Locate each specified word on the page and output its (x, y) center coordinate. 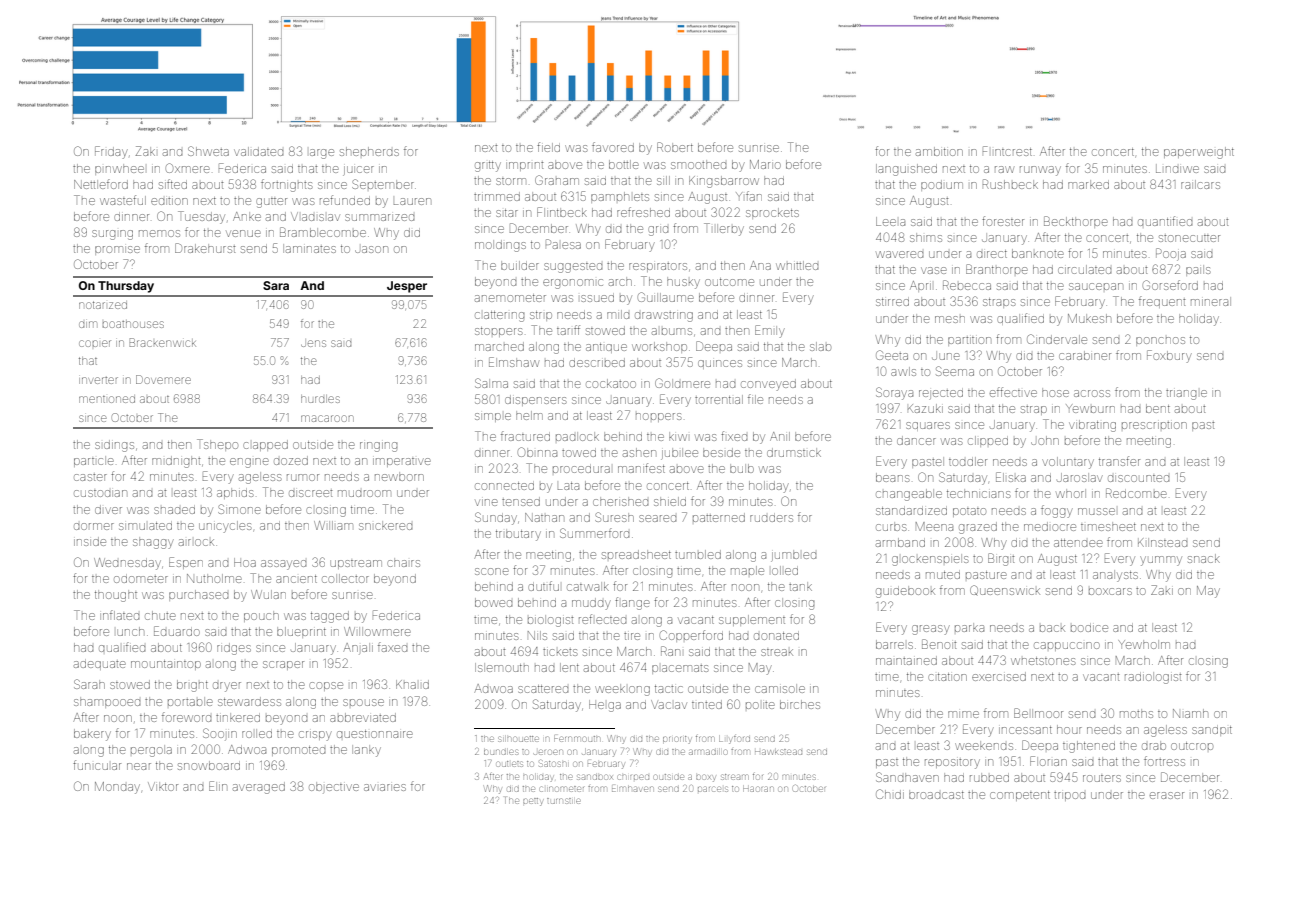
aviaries (385, 787)
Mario (765, 164)
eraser (1167, 795)
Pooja (1171, 254)
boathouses (133, 324)
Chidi (890, 794)
